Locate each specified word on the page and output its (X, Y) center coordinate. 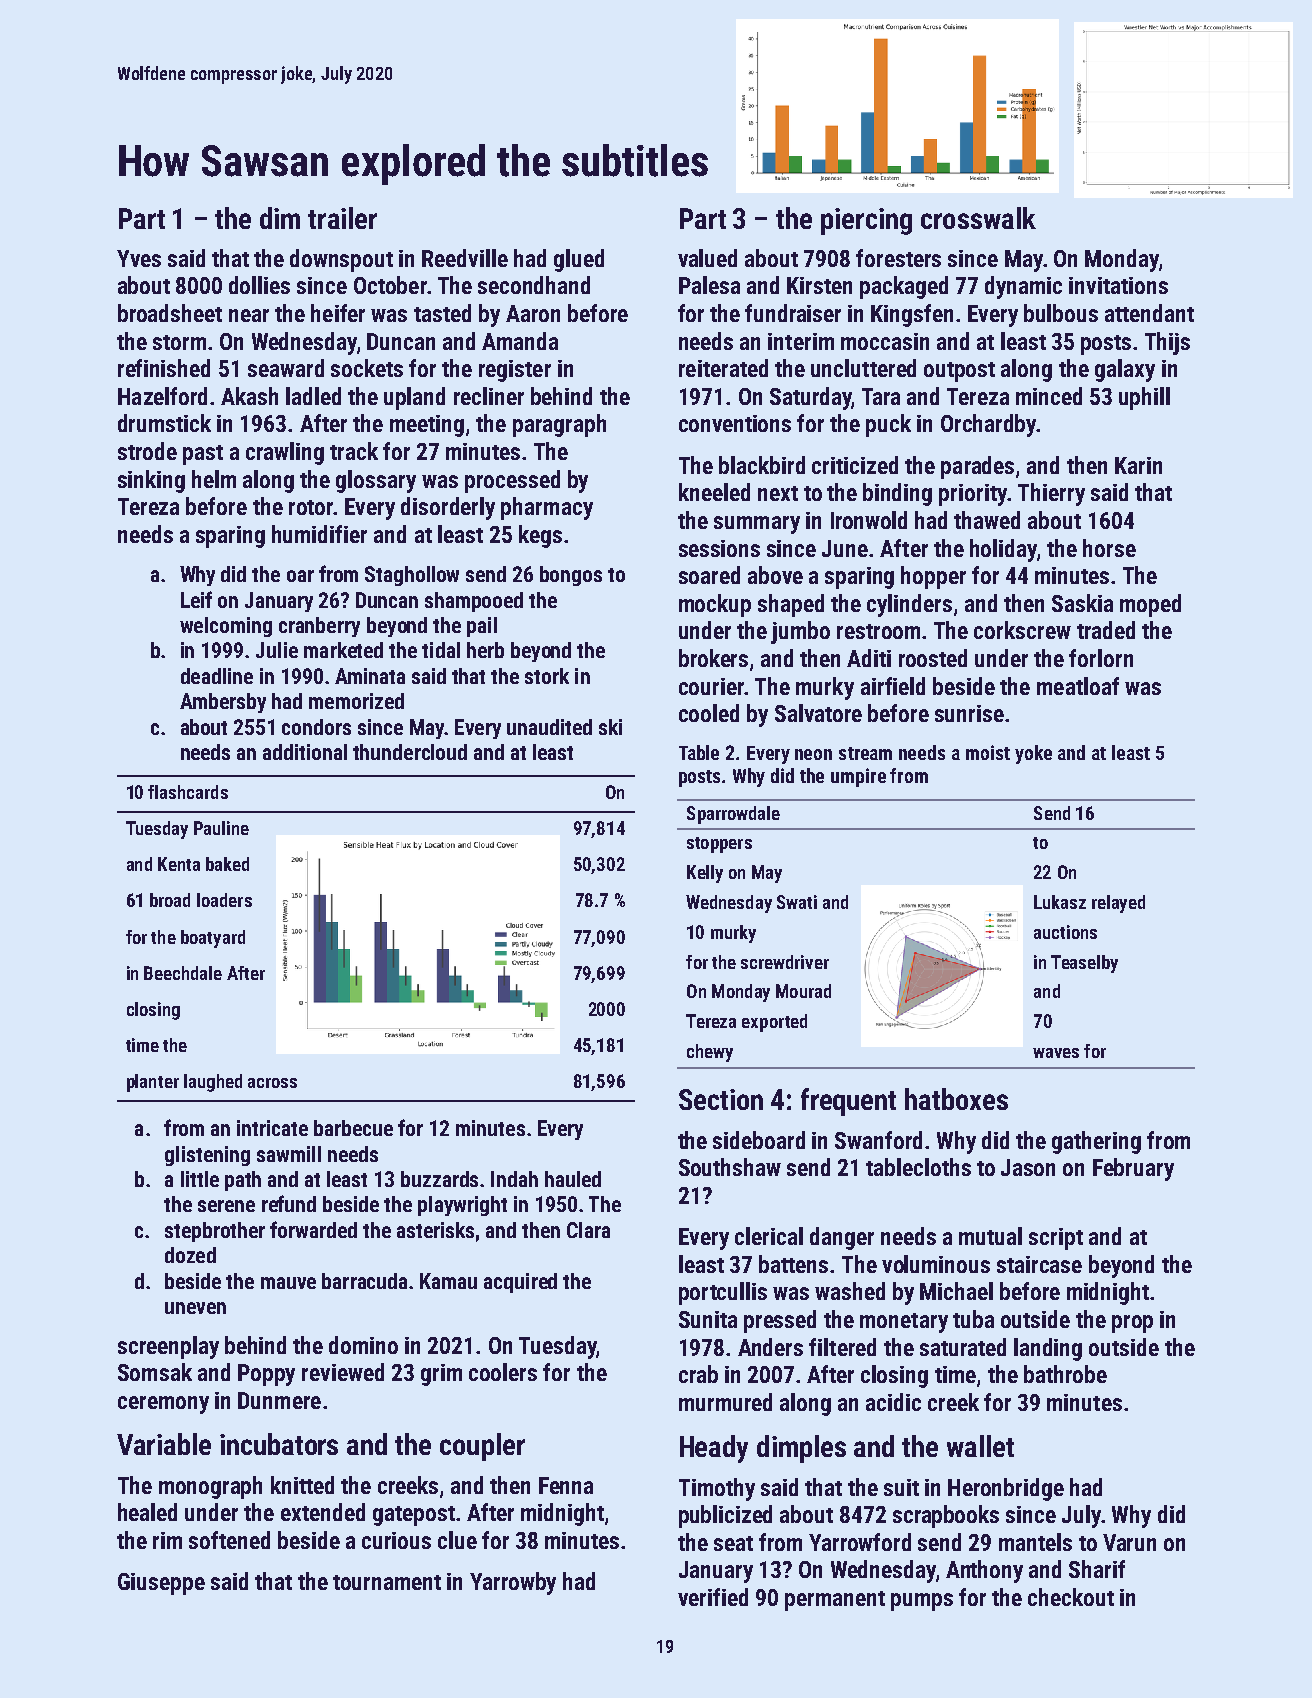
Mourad (803, 991)
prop (1132, 1324)
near (249, 315)
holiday (1003, 550)
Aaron (533, 313)
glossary (376, 481)
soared (709, 575)
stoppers (719, 845)
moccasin (885, 341)
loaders (224, 900)
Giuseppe (161, 1584)
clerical (769, 1236)
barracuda (364, 1281)
